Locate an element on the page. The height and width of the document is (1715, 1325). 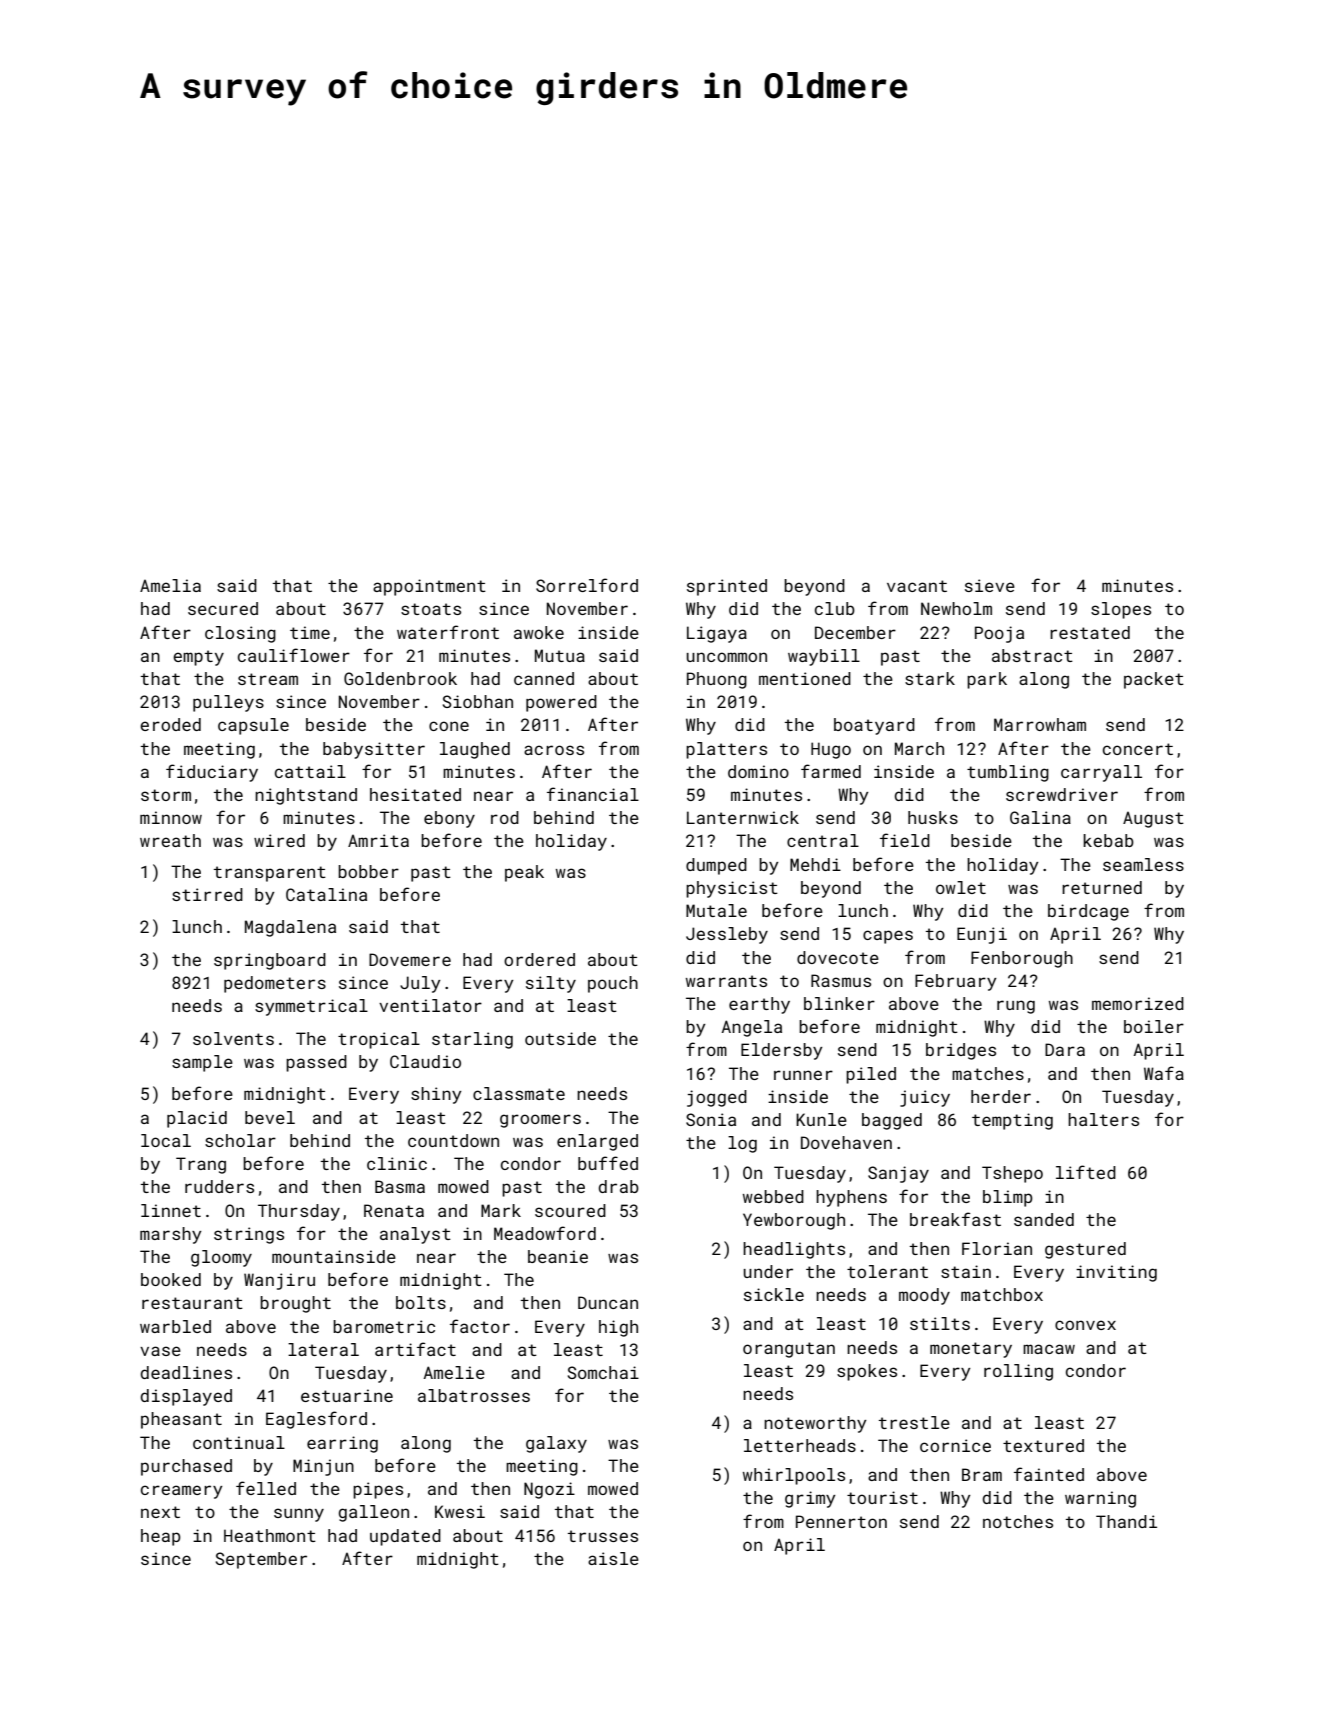
sprinted is located at coordinates (727, 587).
